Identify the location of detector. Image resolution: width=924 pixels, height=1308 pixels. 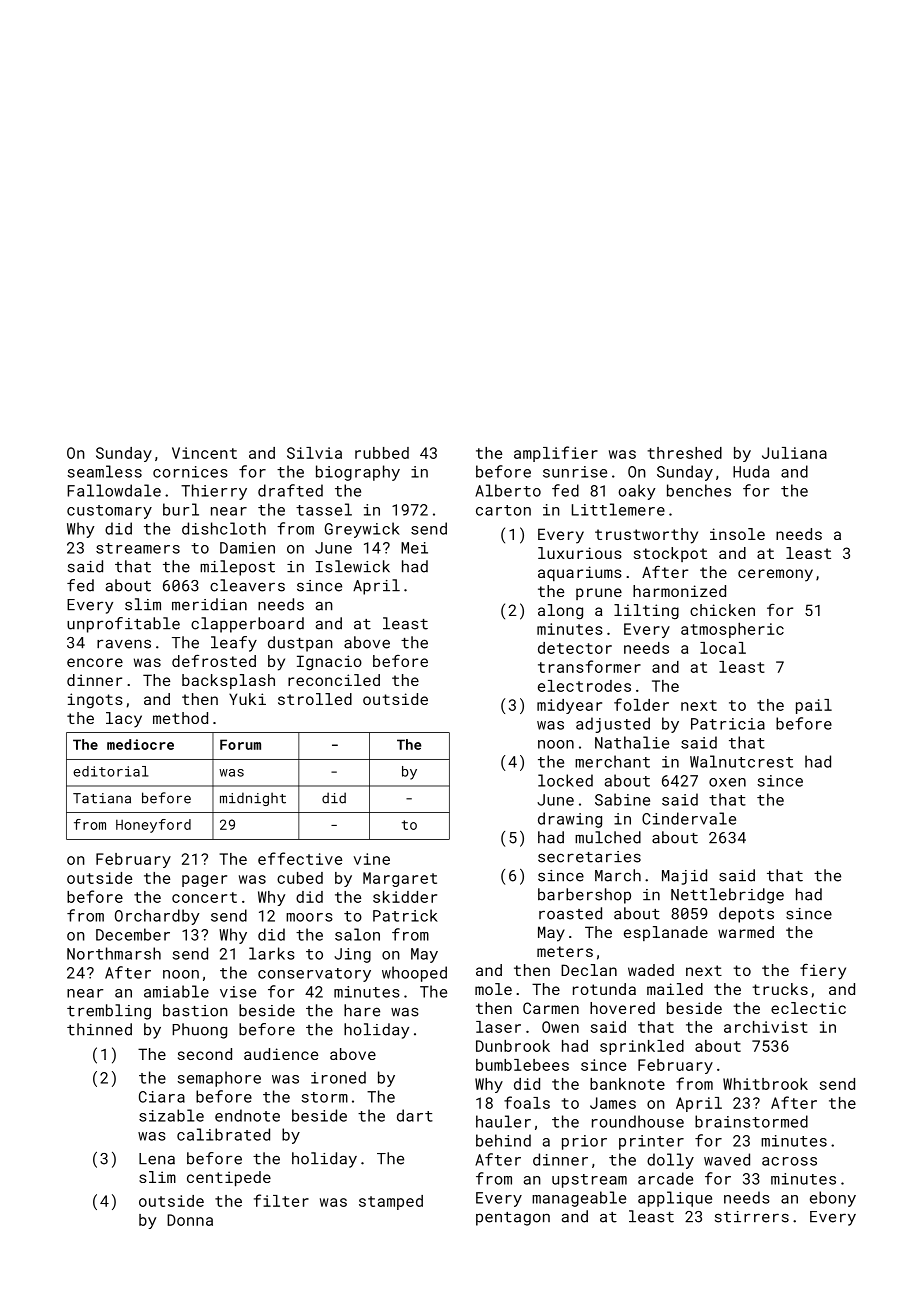
(575, 648).
